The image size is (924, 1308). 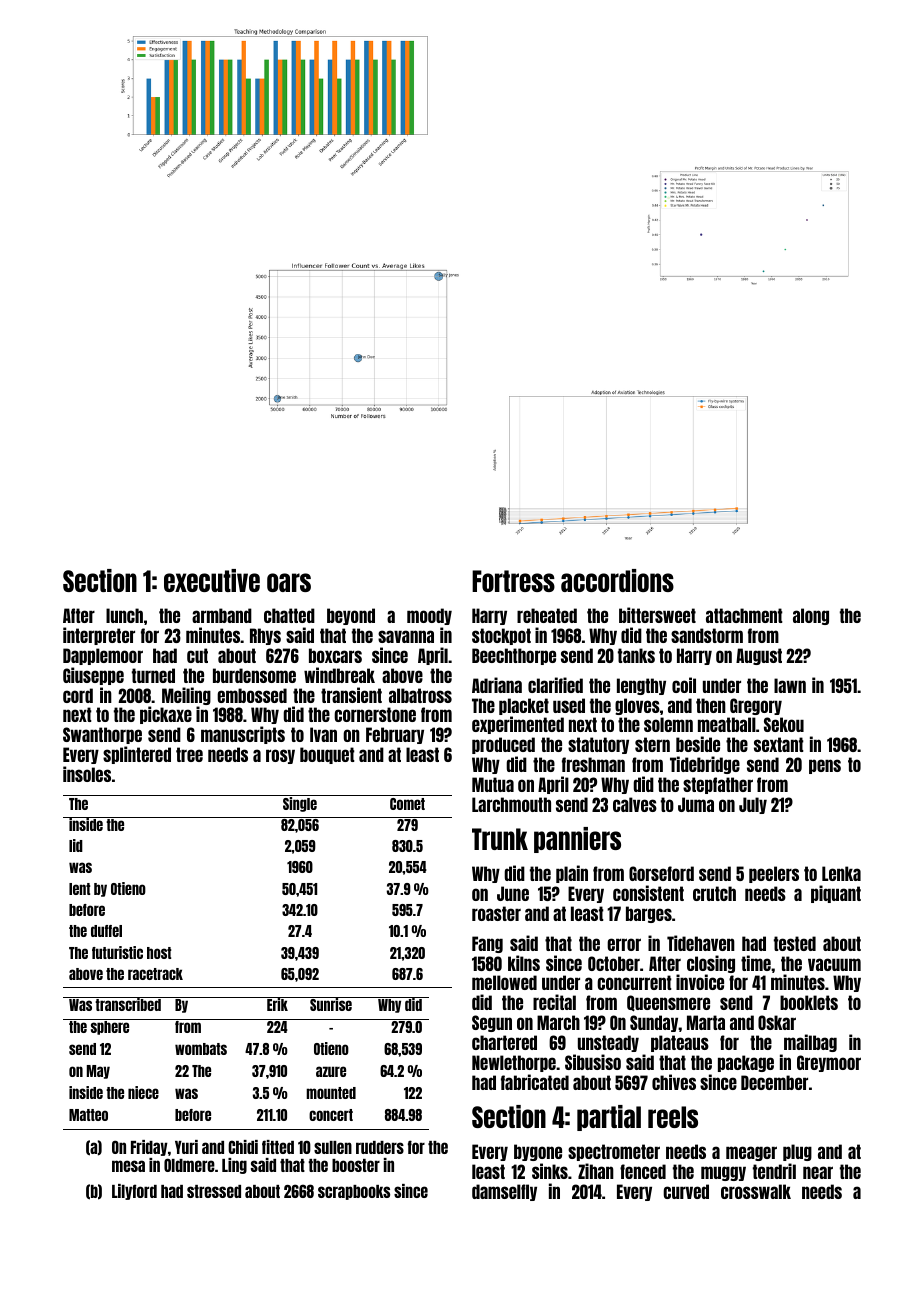 I want to click on mellowed, so click(x=504, y=982).
